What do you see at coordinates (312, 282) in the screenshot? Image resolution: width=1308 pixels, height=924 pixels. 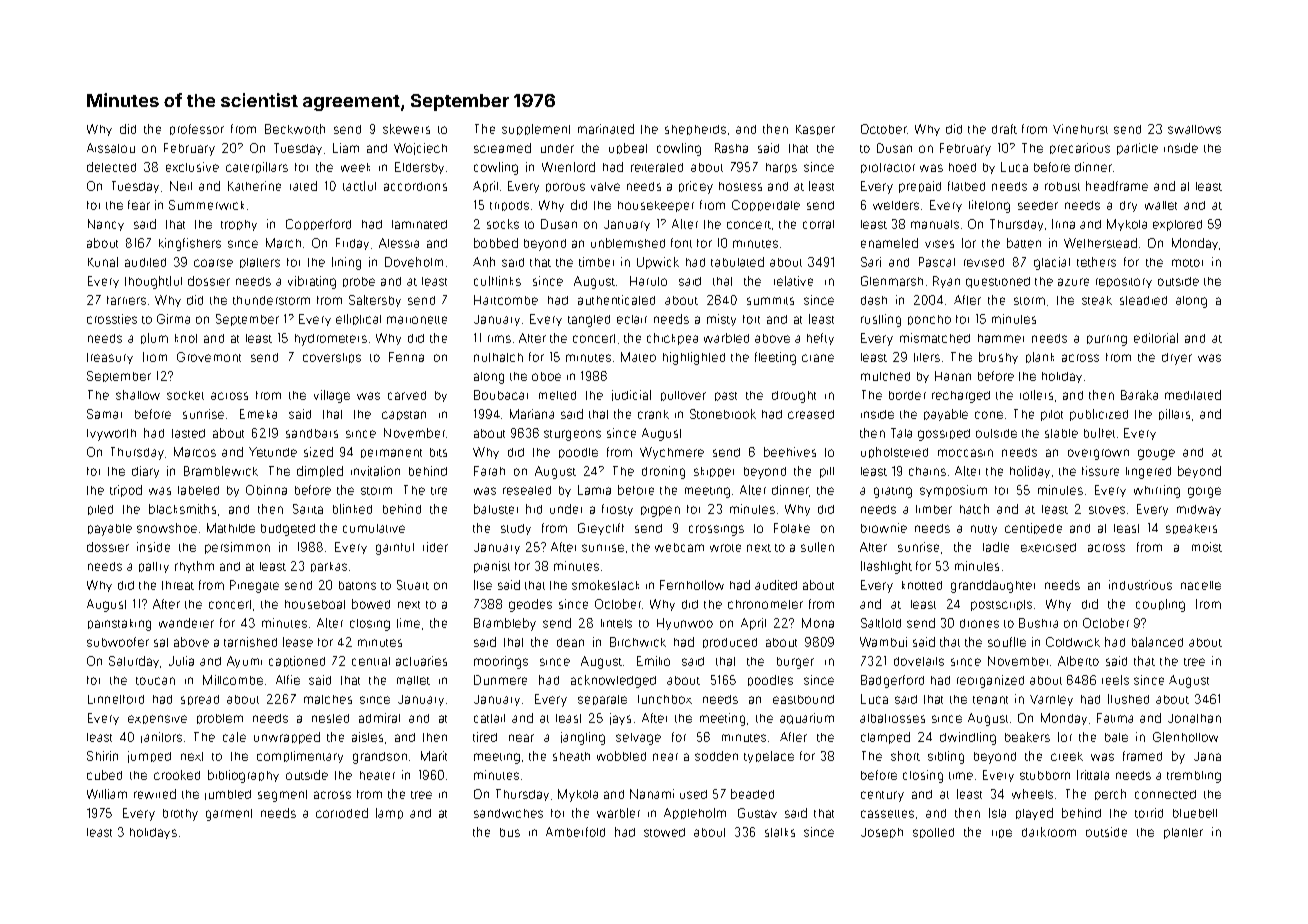 I see `vibrating` at bounding box center [312, 282].
